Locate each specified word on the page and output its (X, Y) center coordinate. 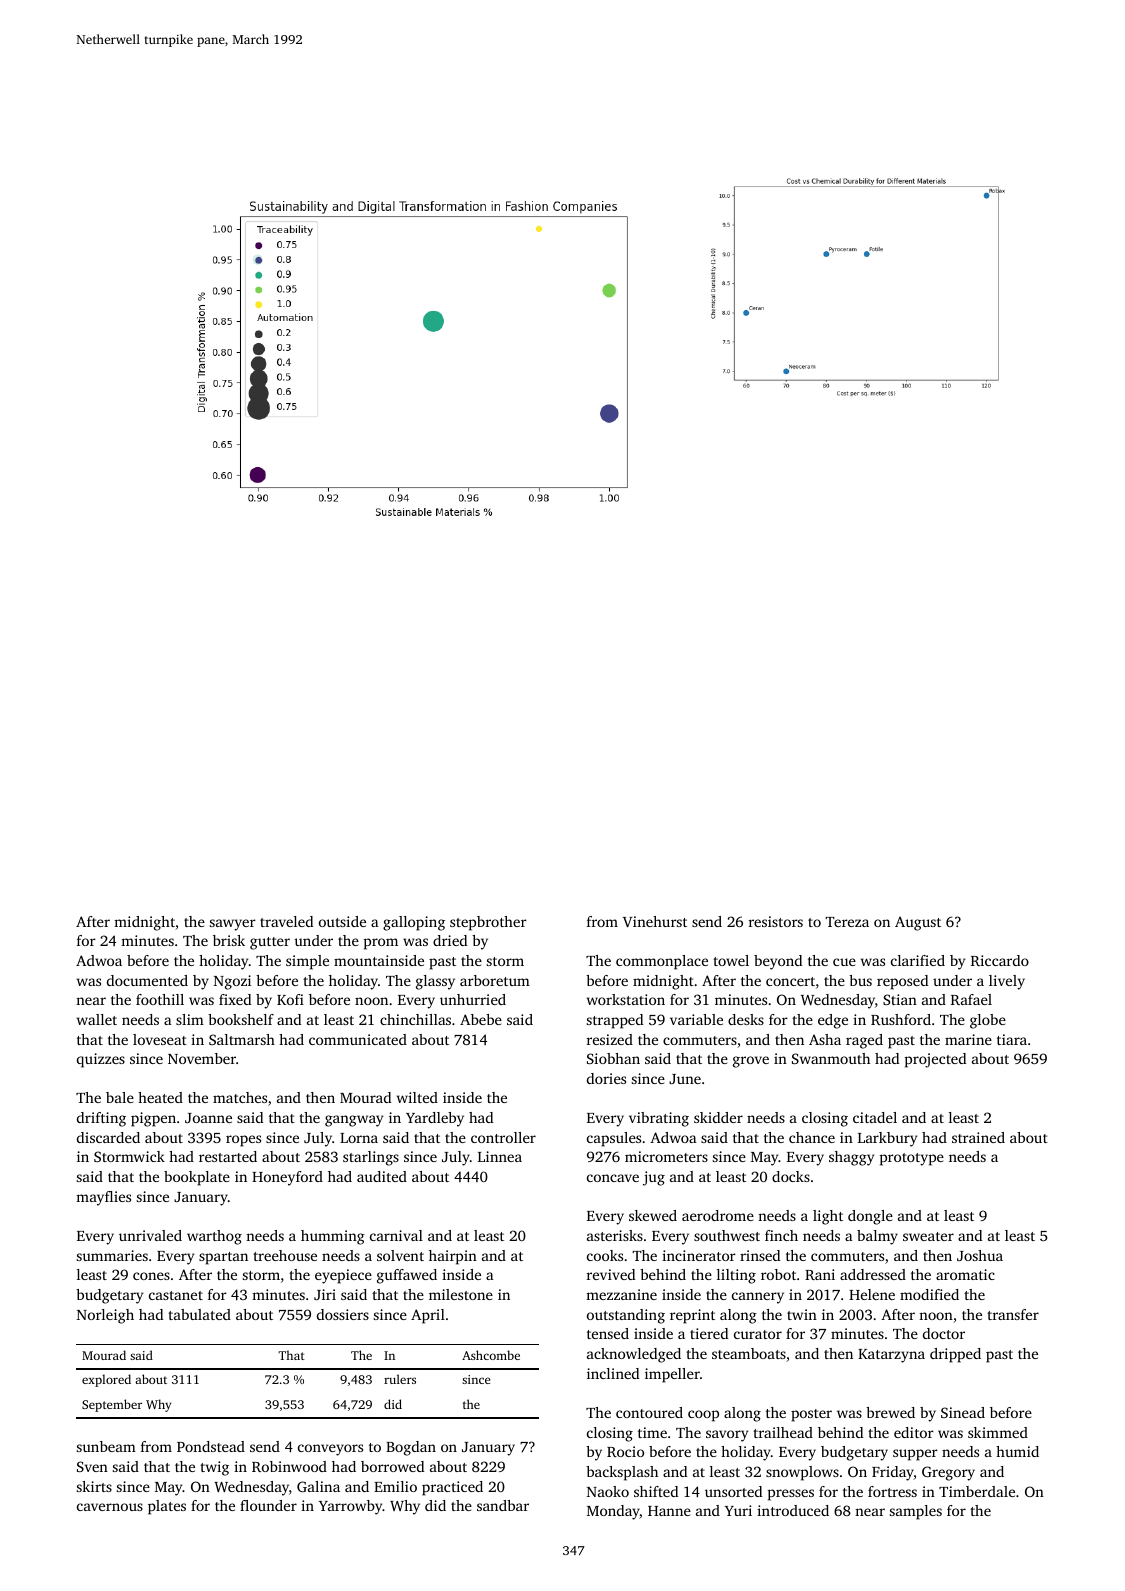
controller (503, 1137)
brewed (890, 1412)
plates (167, 1507)
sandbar (503, 1505)
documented (147, 980)
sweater (928, 1236)
